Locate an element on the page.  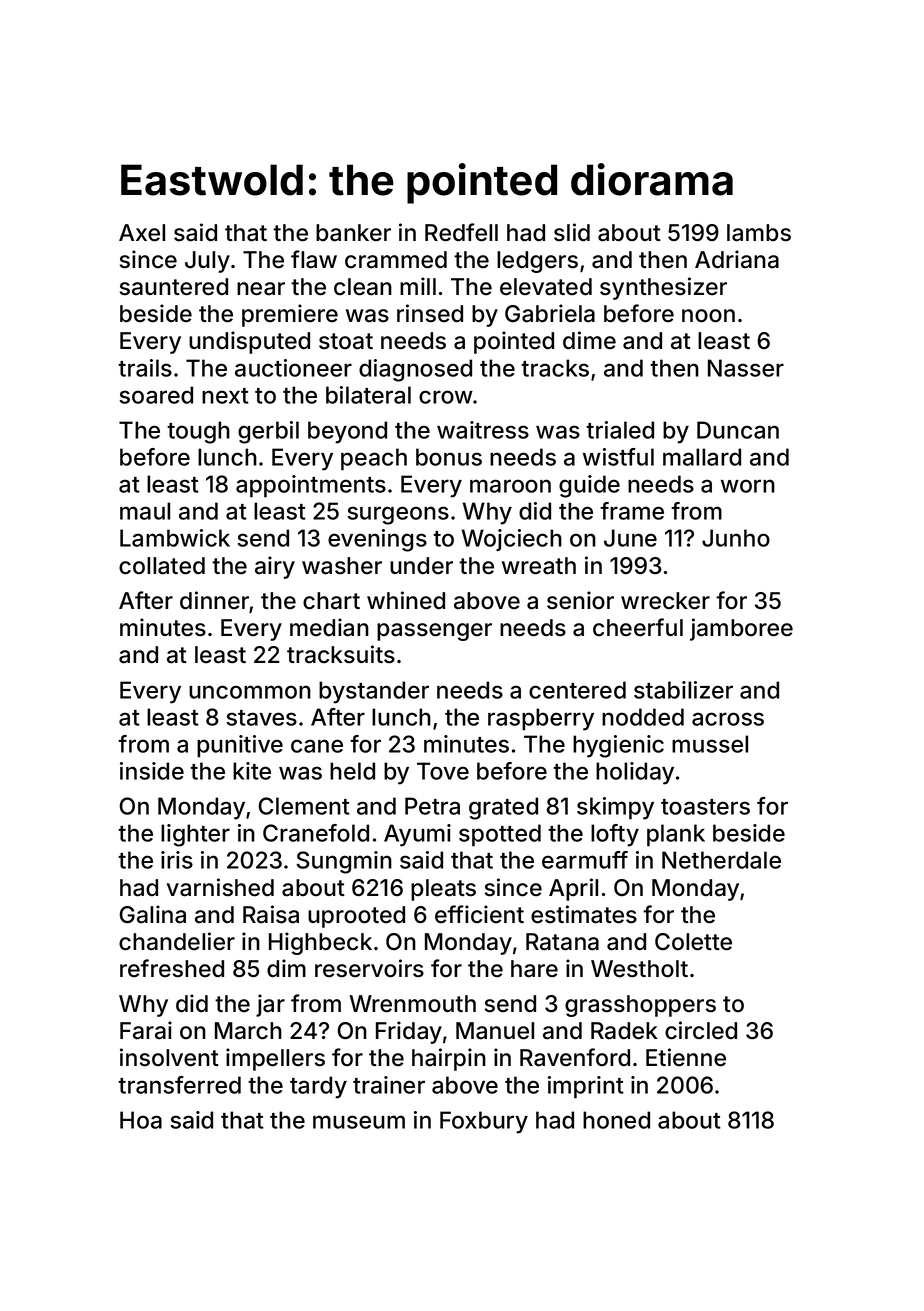
inside is located at coordinates (152, 771).
